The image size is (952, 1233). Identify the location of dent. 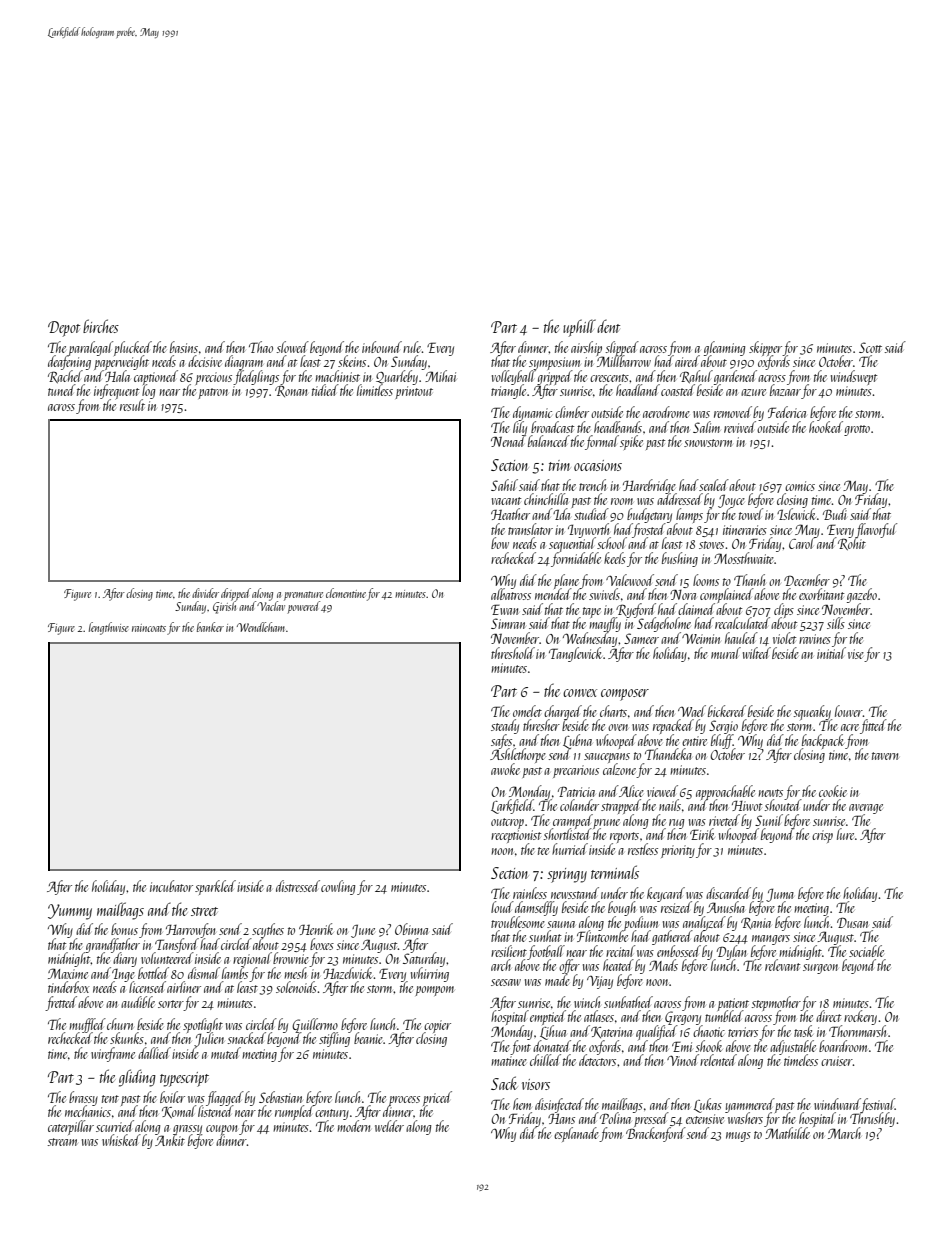
(608, 326).
